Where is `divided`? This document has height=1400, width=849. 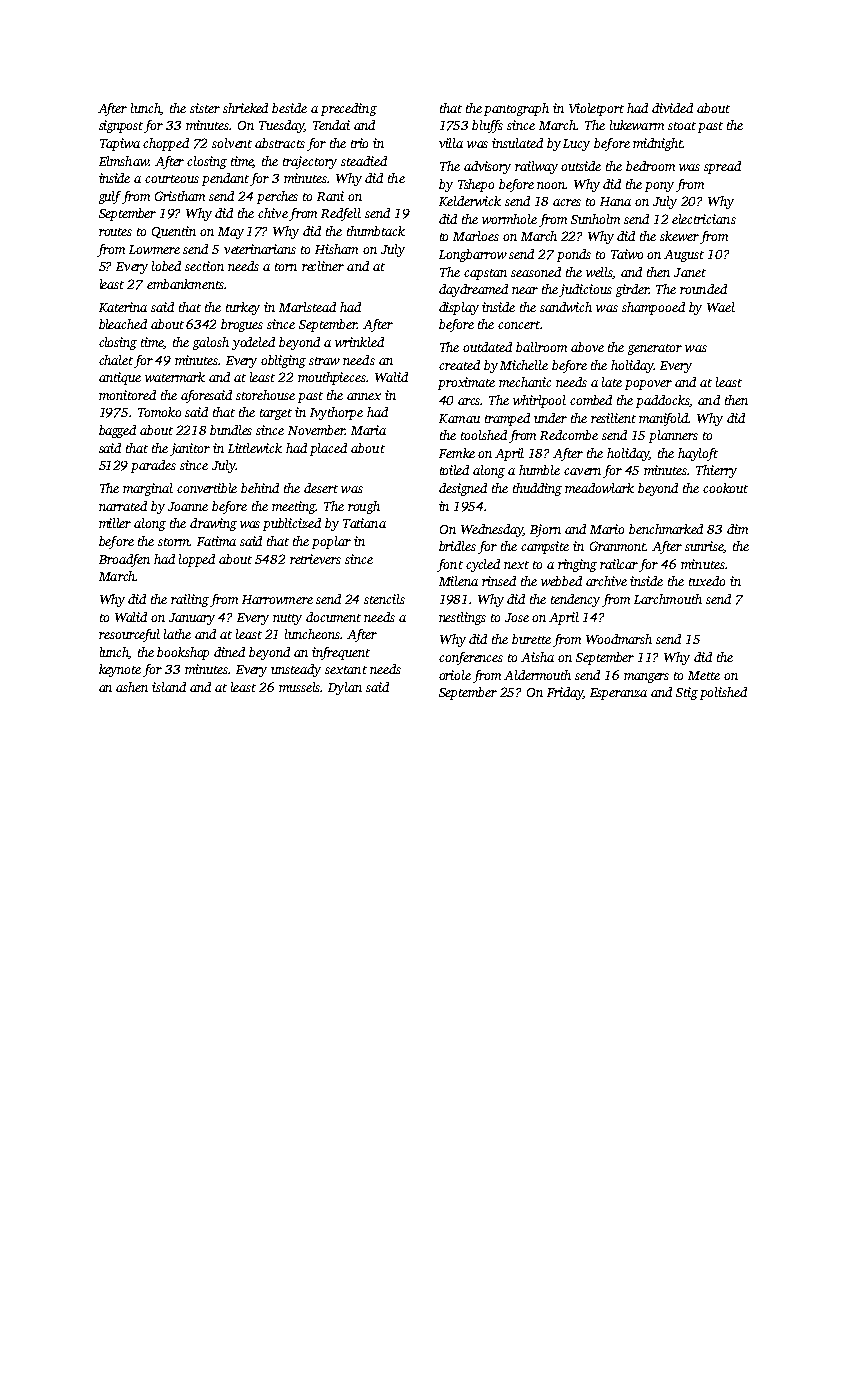
divided is located at coordinates (672, 108).
